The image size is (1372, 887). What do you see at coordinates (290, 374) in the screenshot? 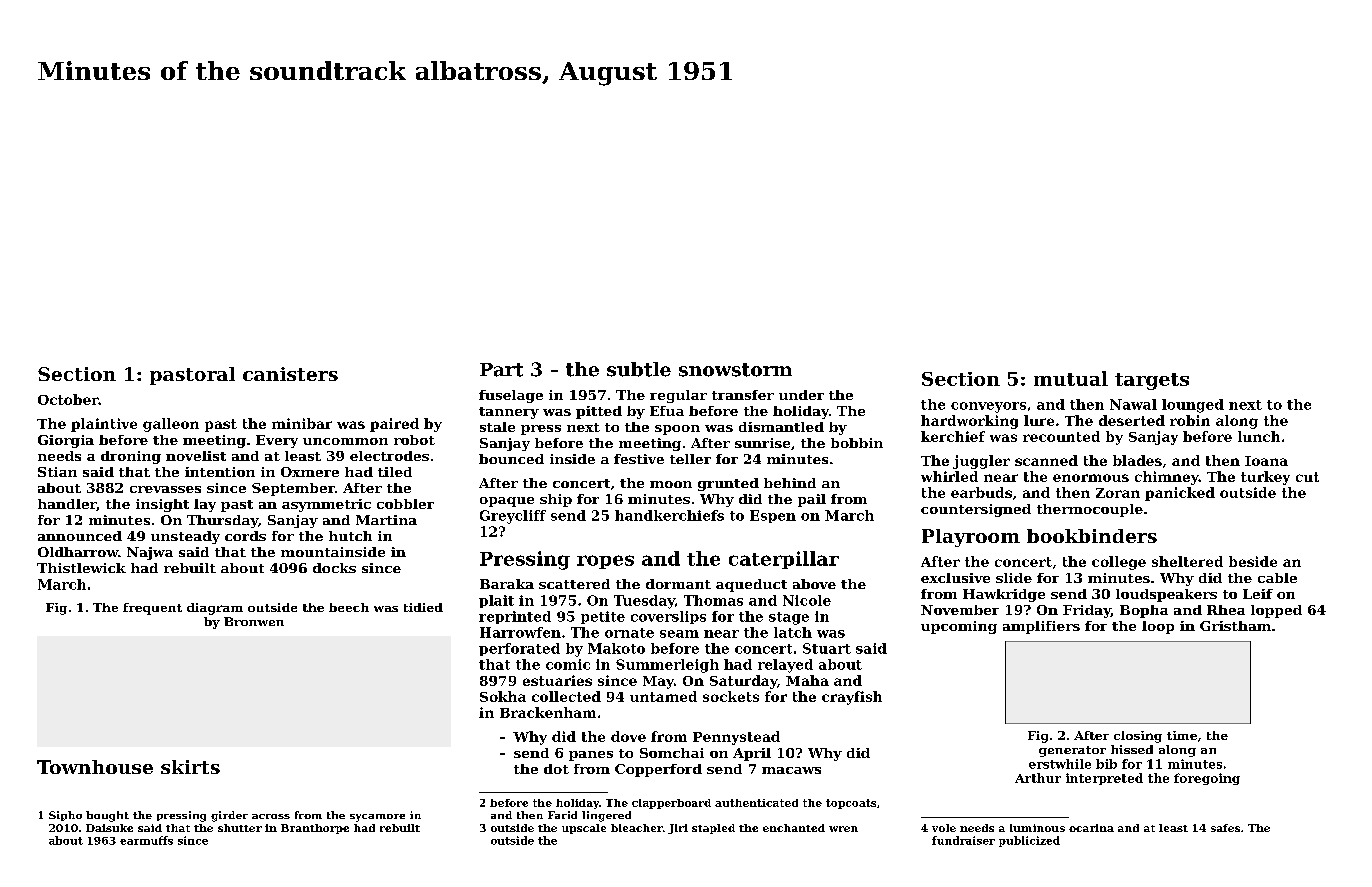
I see `canisters` at bounding box center [290, 374].
